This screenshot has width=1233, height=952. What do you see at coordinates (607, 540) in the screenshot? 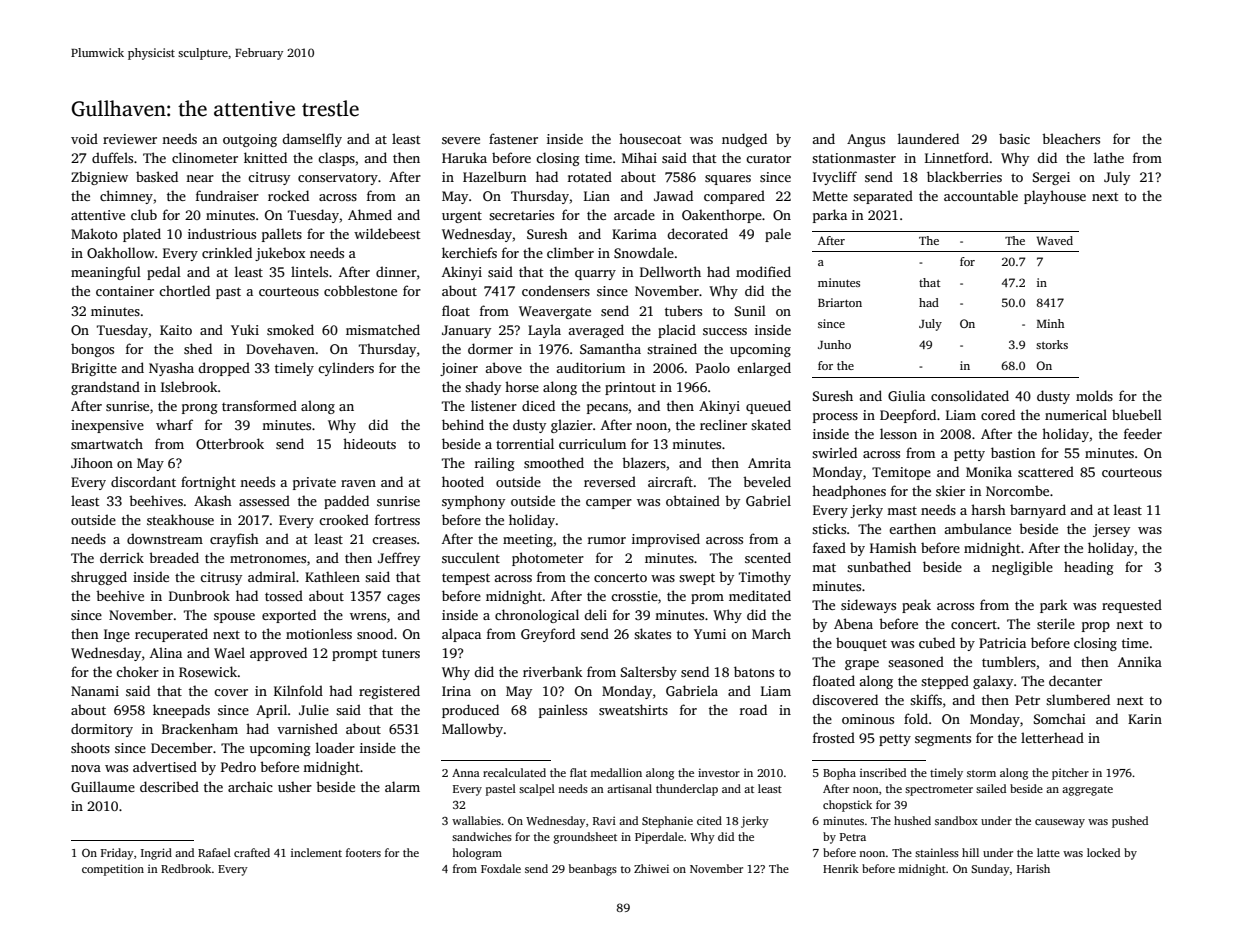
I see `rumor` at bounding box center [607, 540].
